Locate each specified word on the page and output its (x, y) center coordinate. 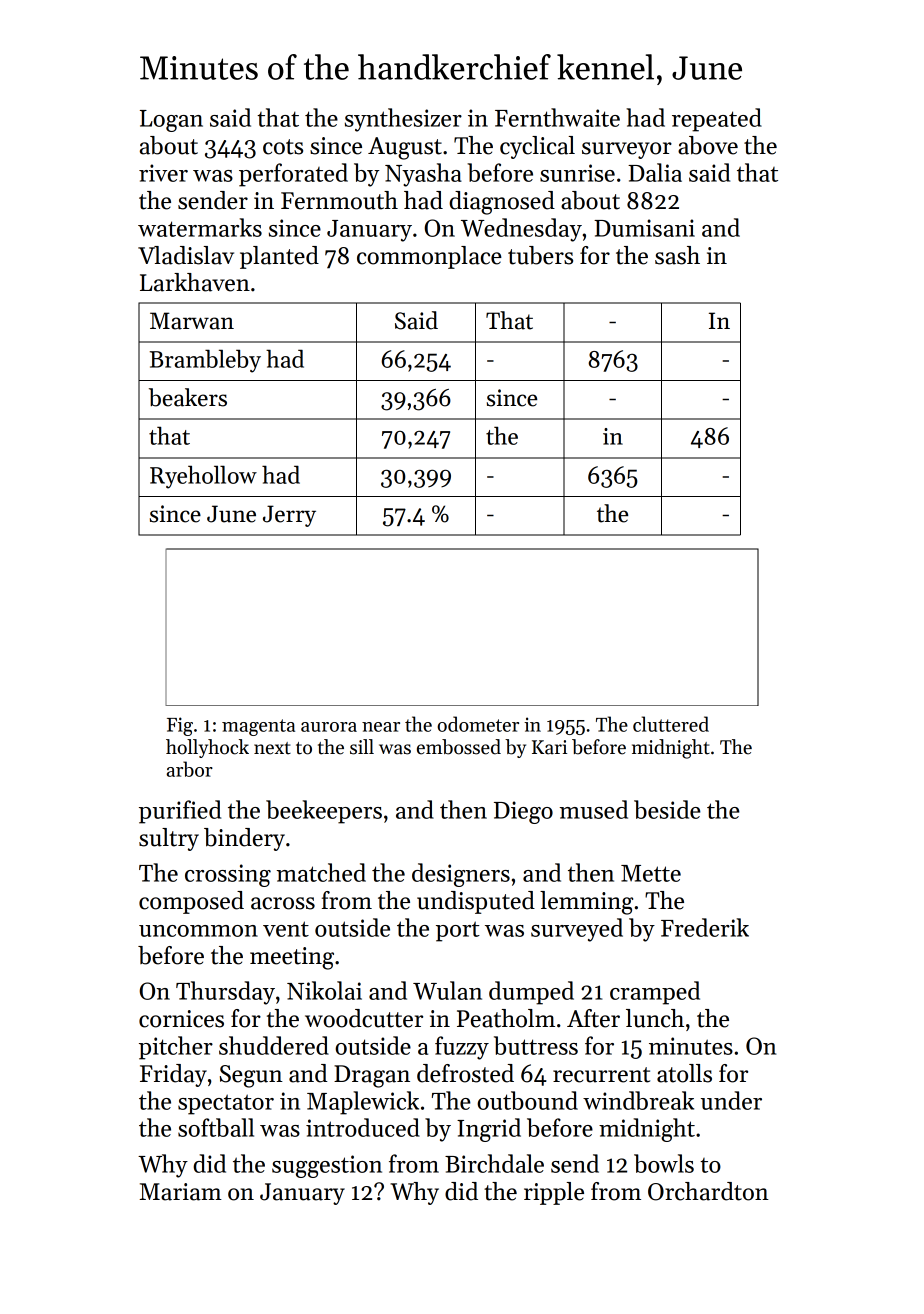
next (272, 748)
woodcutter (364, 1018)
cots (283, 147)
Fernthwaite (557, 117)
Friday (173, 1075)
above (708, 145)
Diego (523, 812)
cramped (655, 993)
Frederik (705, 927)
